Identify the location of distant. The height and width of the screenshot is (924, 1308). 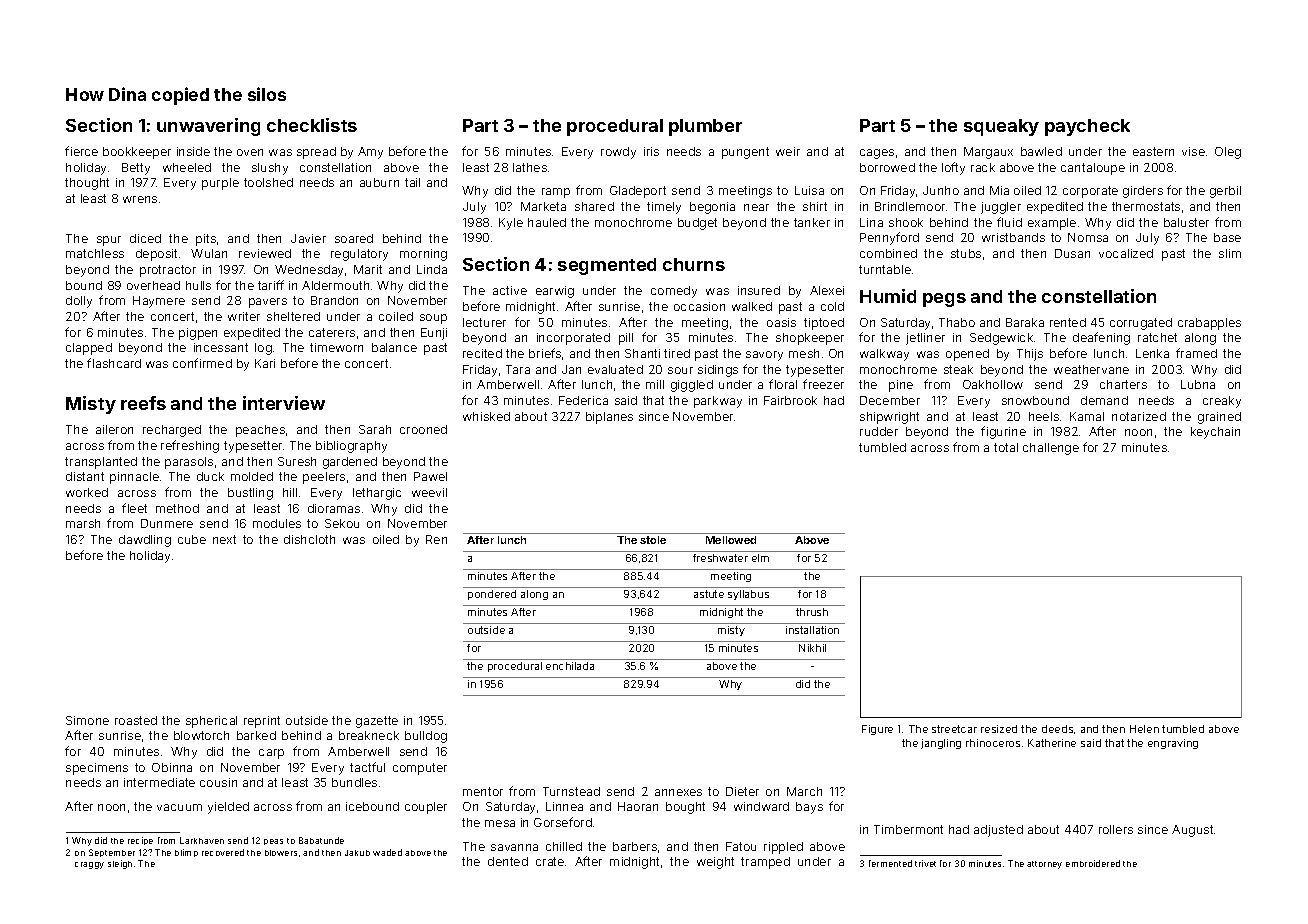
(85, 476).
